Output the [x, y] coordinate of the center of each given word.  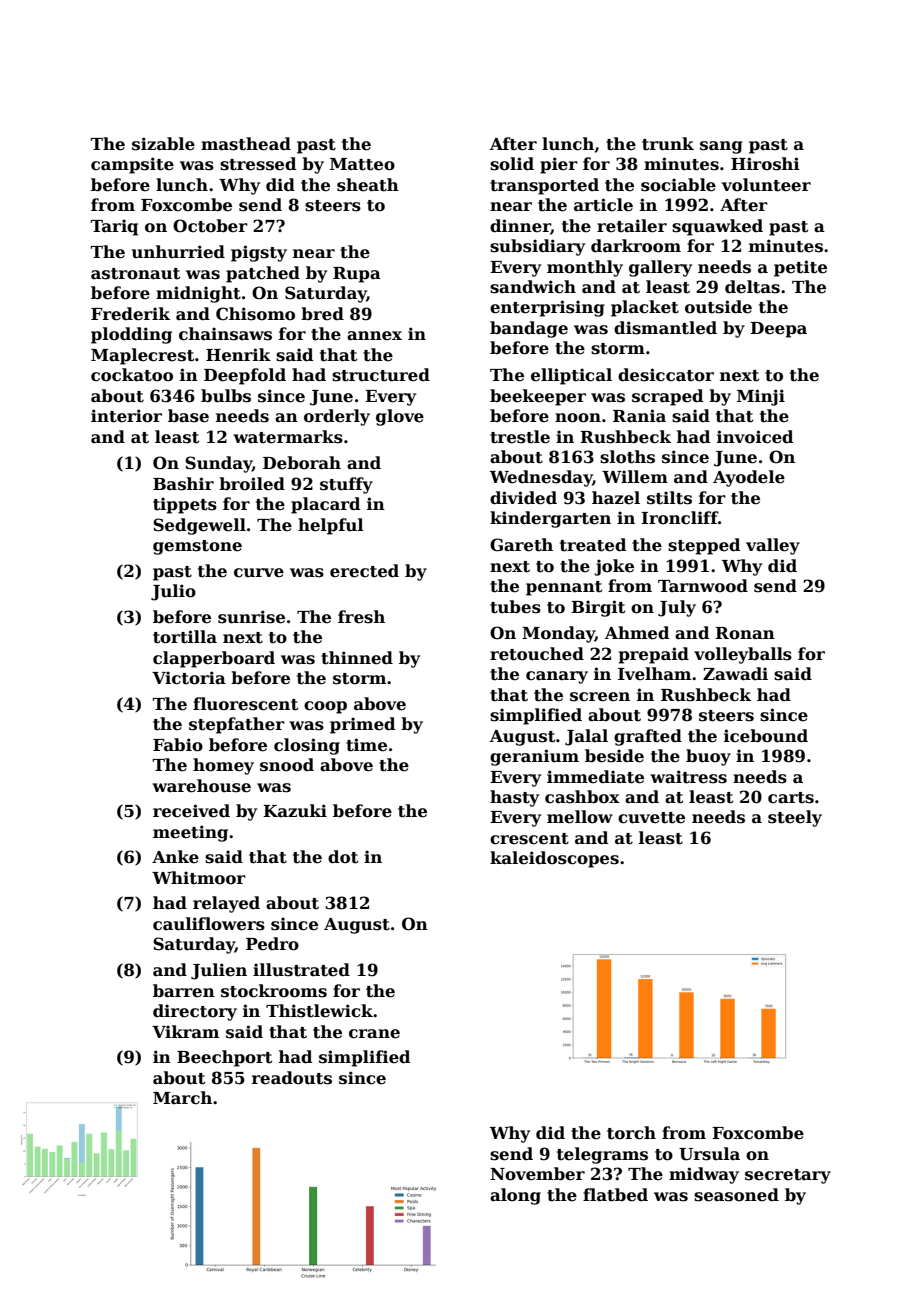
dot [343, 857]
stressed [258, 164]
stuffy [346, 485]
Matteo [362, 164]
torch [631, 1133]
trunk [668, 144]
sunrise [251, 617]
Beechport [224, 1058]
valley [773, 546]
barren [184, 991]
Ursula [709, 1154]
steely [795, 818]
